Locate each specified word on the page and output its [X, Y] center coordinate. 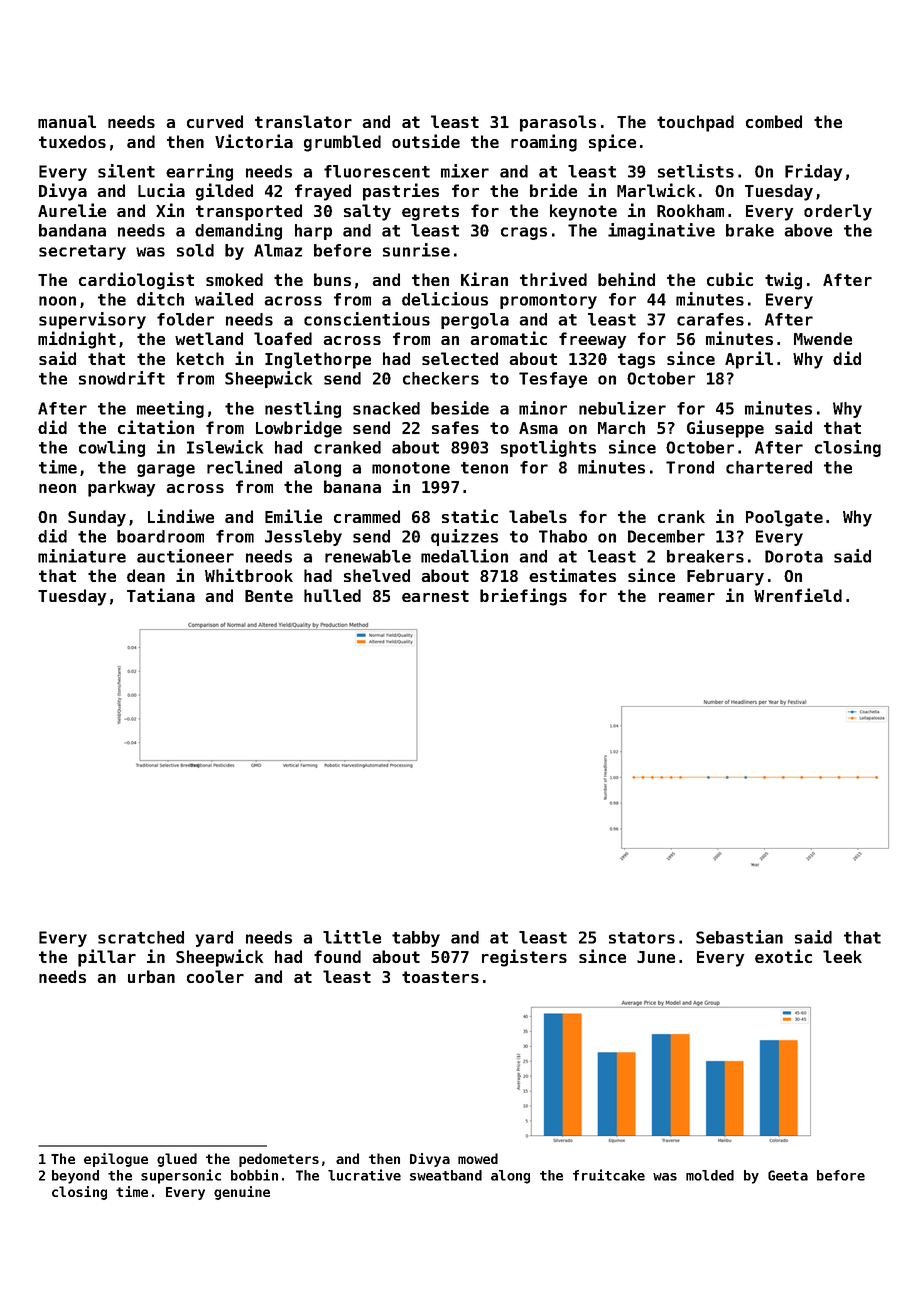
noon [57, 301]
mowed [478, 1158]
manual [67, 121]
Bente [269, 596]
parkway [122, 488]
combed [774, 121]
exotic [783, 956]
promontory [548, 301]
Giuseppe [725, 429]
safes [455, 427]
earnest [435, 596]
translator [303, 121]
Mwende [823, 338]
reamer [687, 597]
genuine [242, 1193]
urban [151, 976]
